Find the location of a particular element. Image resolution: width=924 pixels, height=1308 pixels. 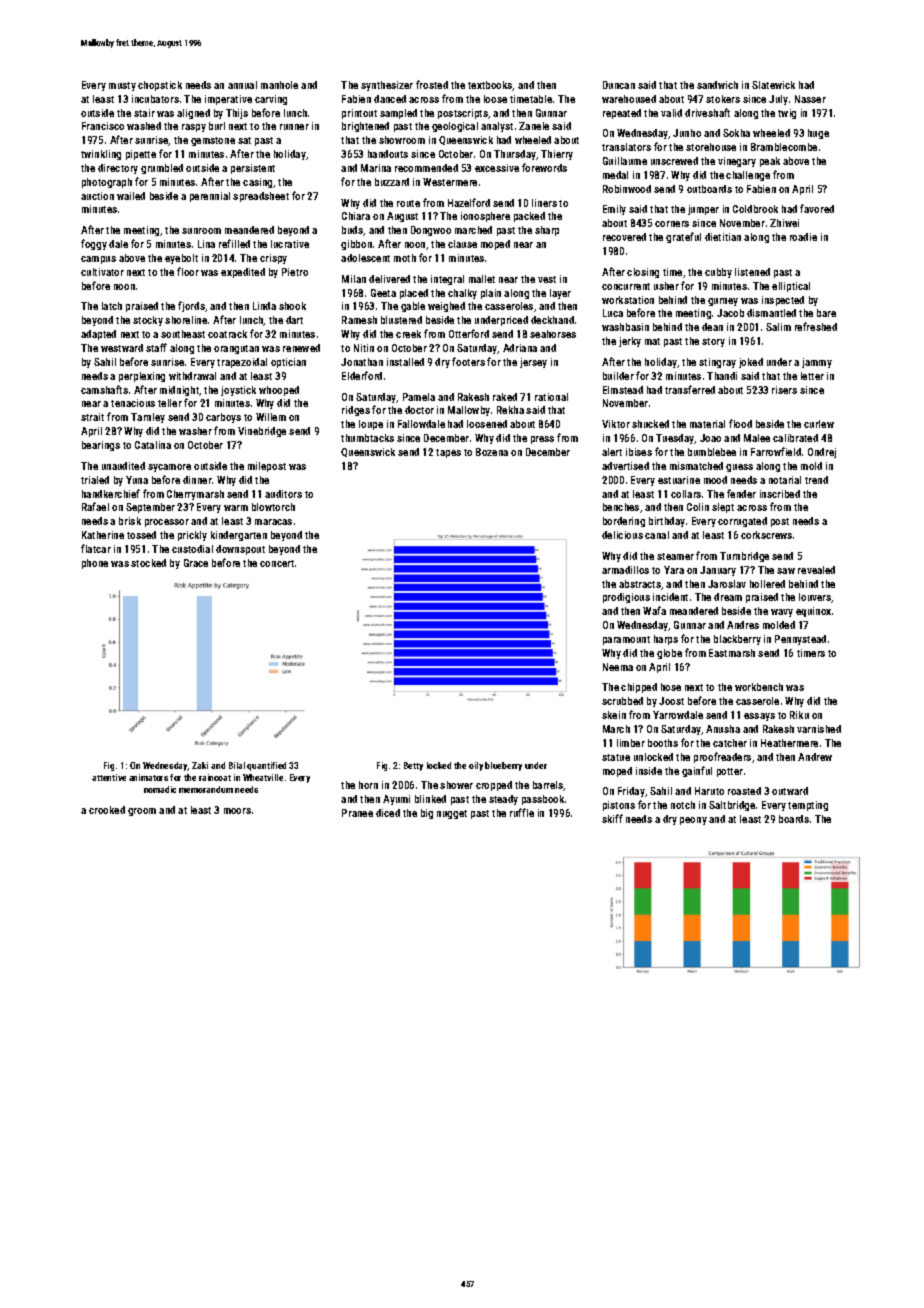

handouts is located at coordinates (388, 154).
